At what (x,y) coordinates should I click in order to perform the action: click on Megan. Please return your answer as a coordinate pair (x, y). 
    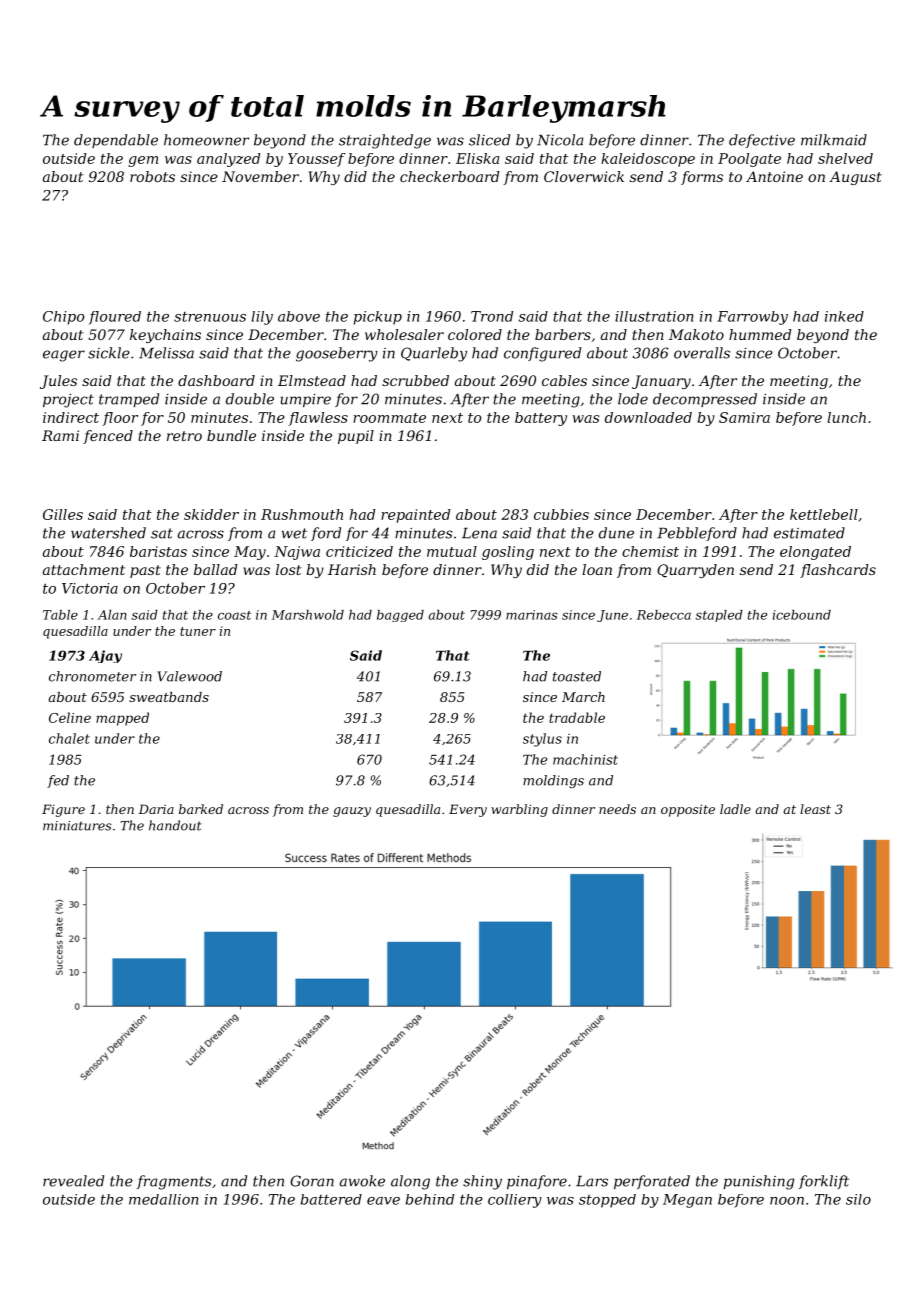
    Looking at the image, I should click on (687, 1201).
